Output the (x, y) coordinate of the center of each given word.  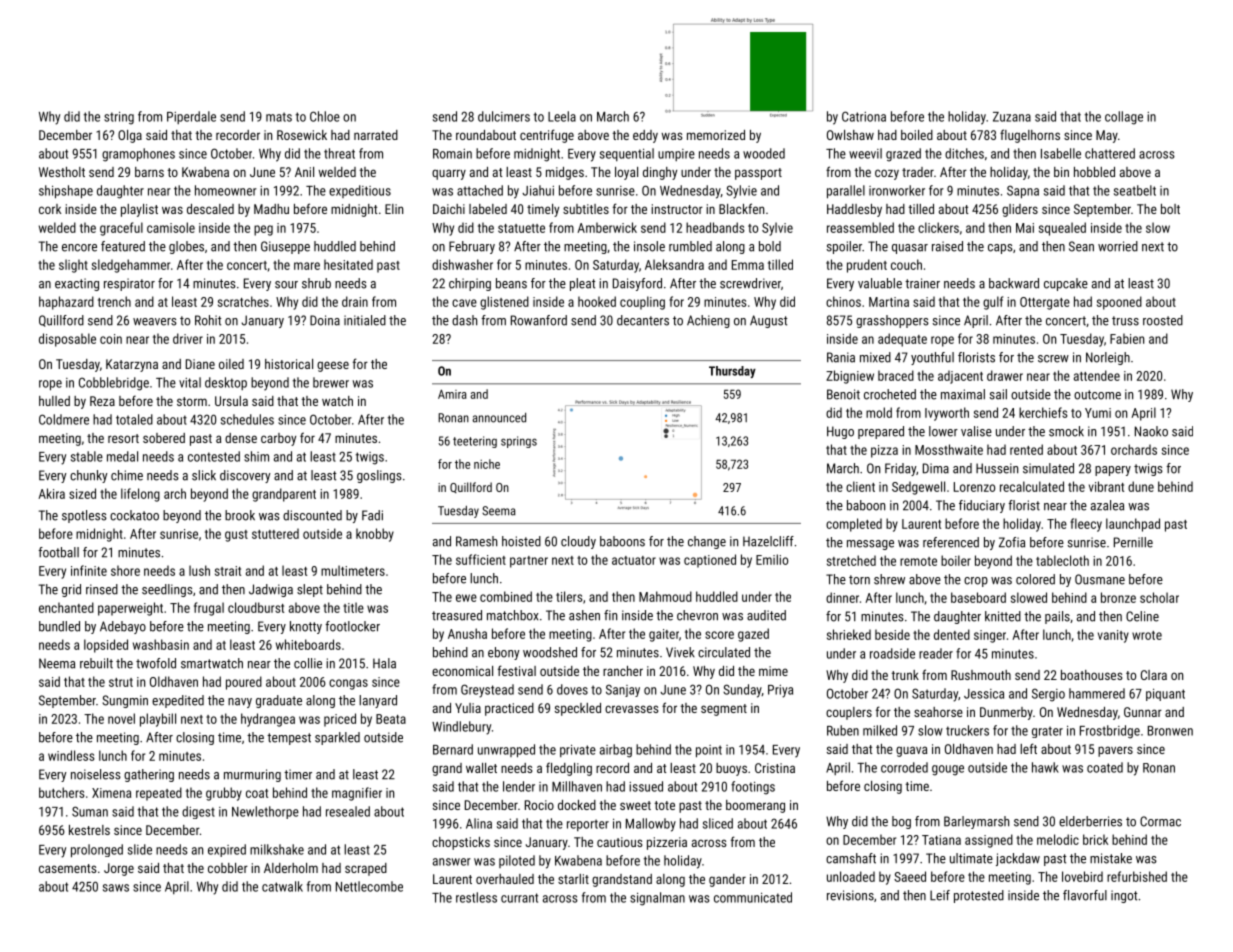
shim (256, 456)
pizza (884, 451)
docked (577, 805)
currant (519, 898)
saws (116, 888)
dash (464, 320)
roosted (1163, 320)
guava (911, 751)
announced (499, 418)
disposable (67, 340)
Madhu (271, 209)
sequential (627, 154)
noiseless (96, 774)
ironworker (897, 190)
